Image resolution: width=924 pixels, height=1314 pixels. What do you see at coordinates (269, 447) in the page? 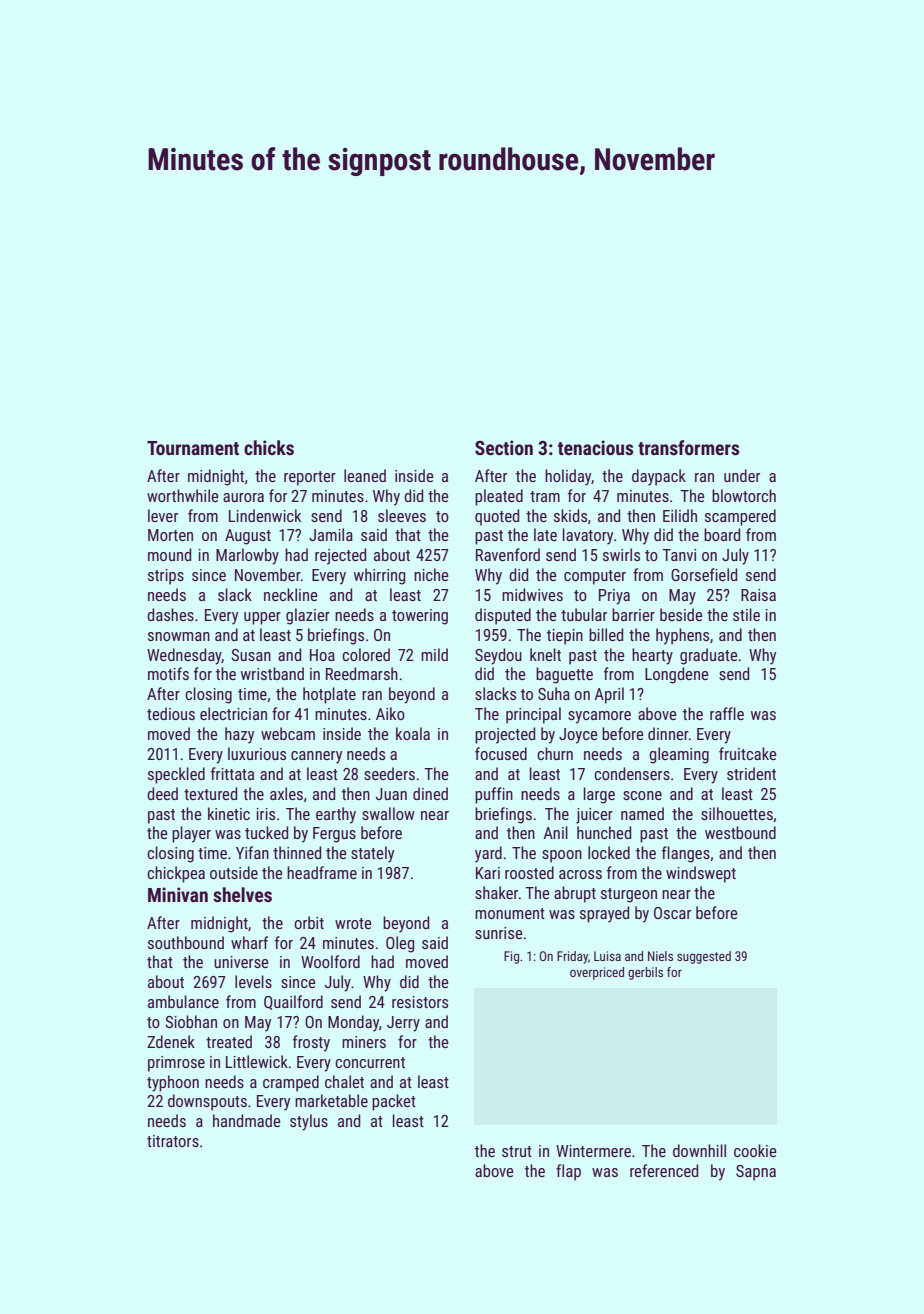
I see `chicks` at bounding box center [269, 447].
